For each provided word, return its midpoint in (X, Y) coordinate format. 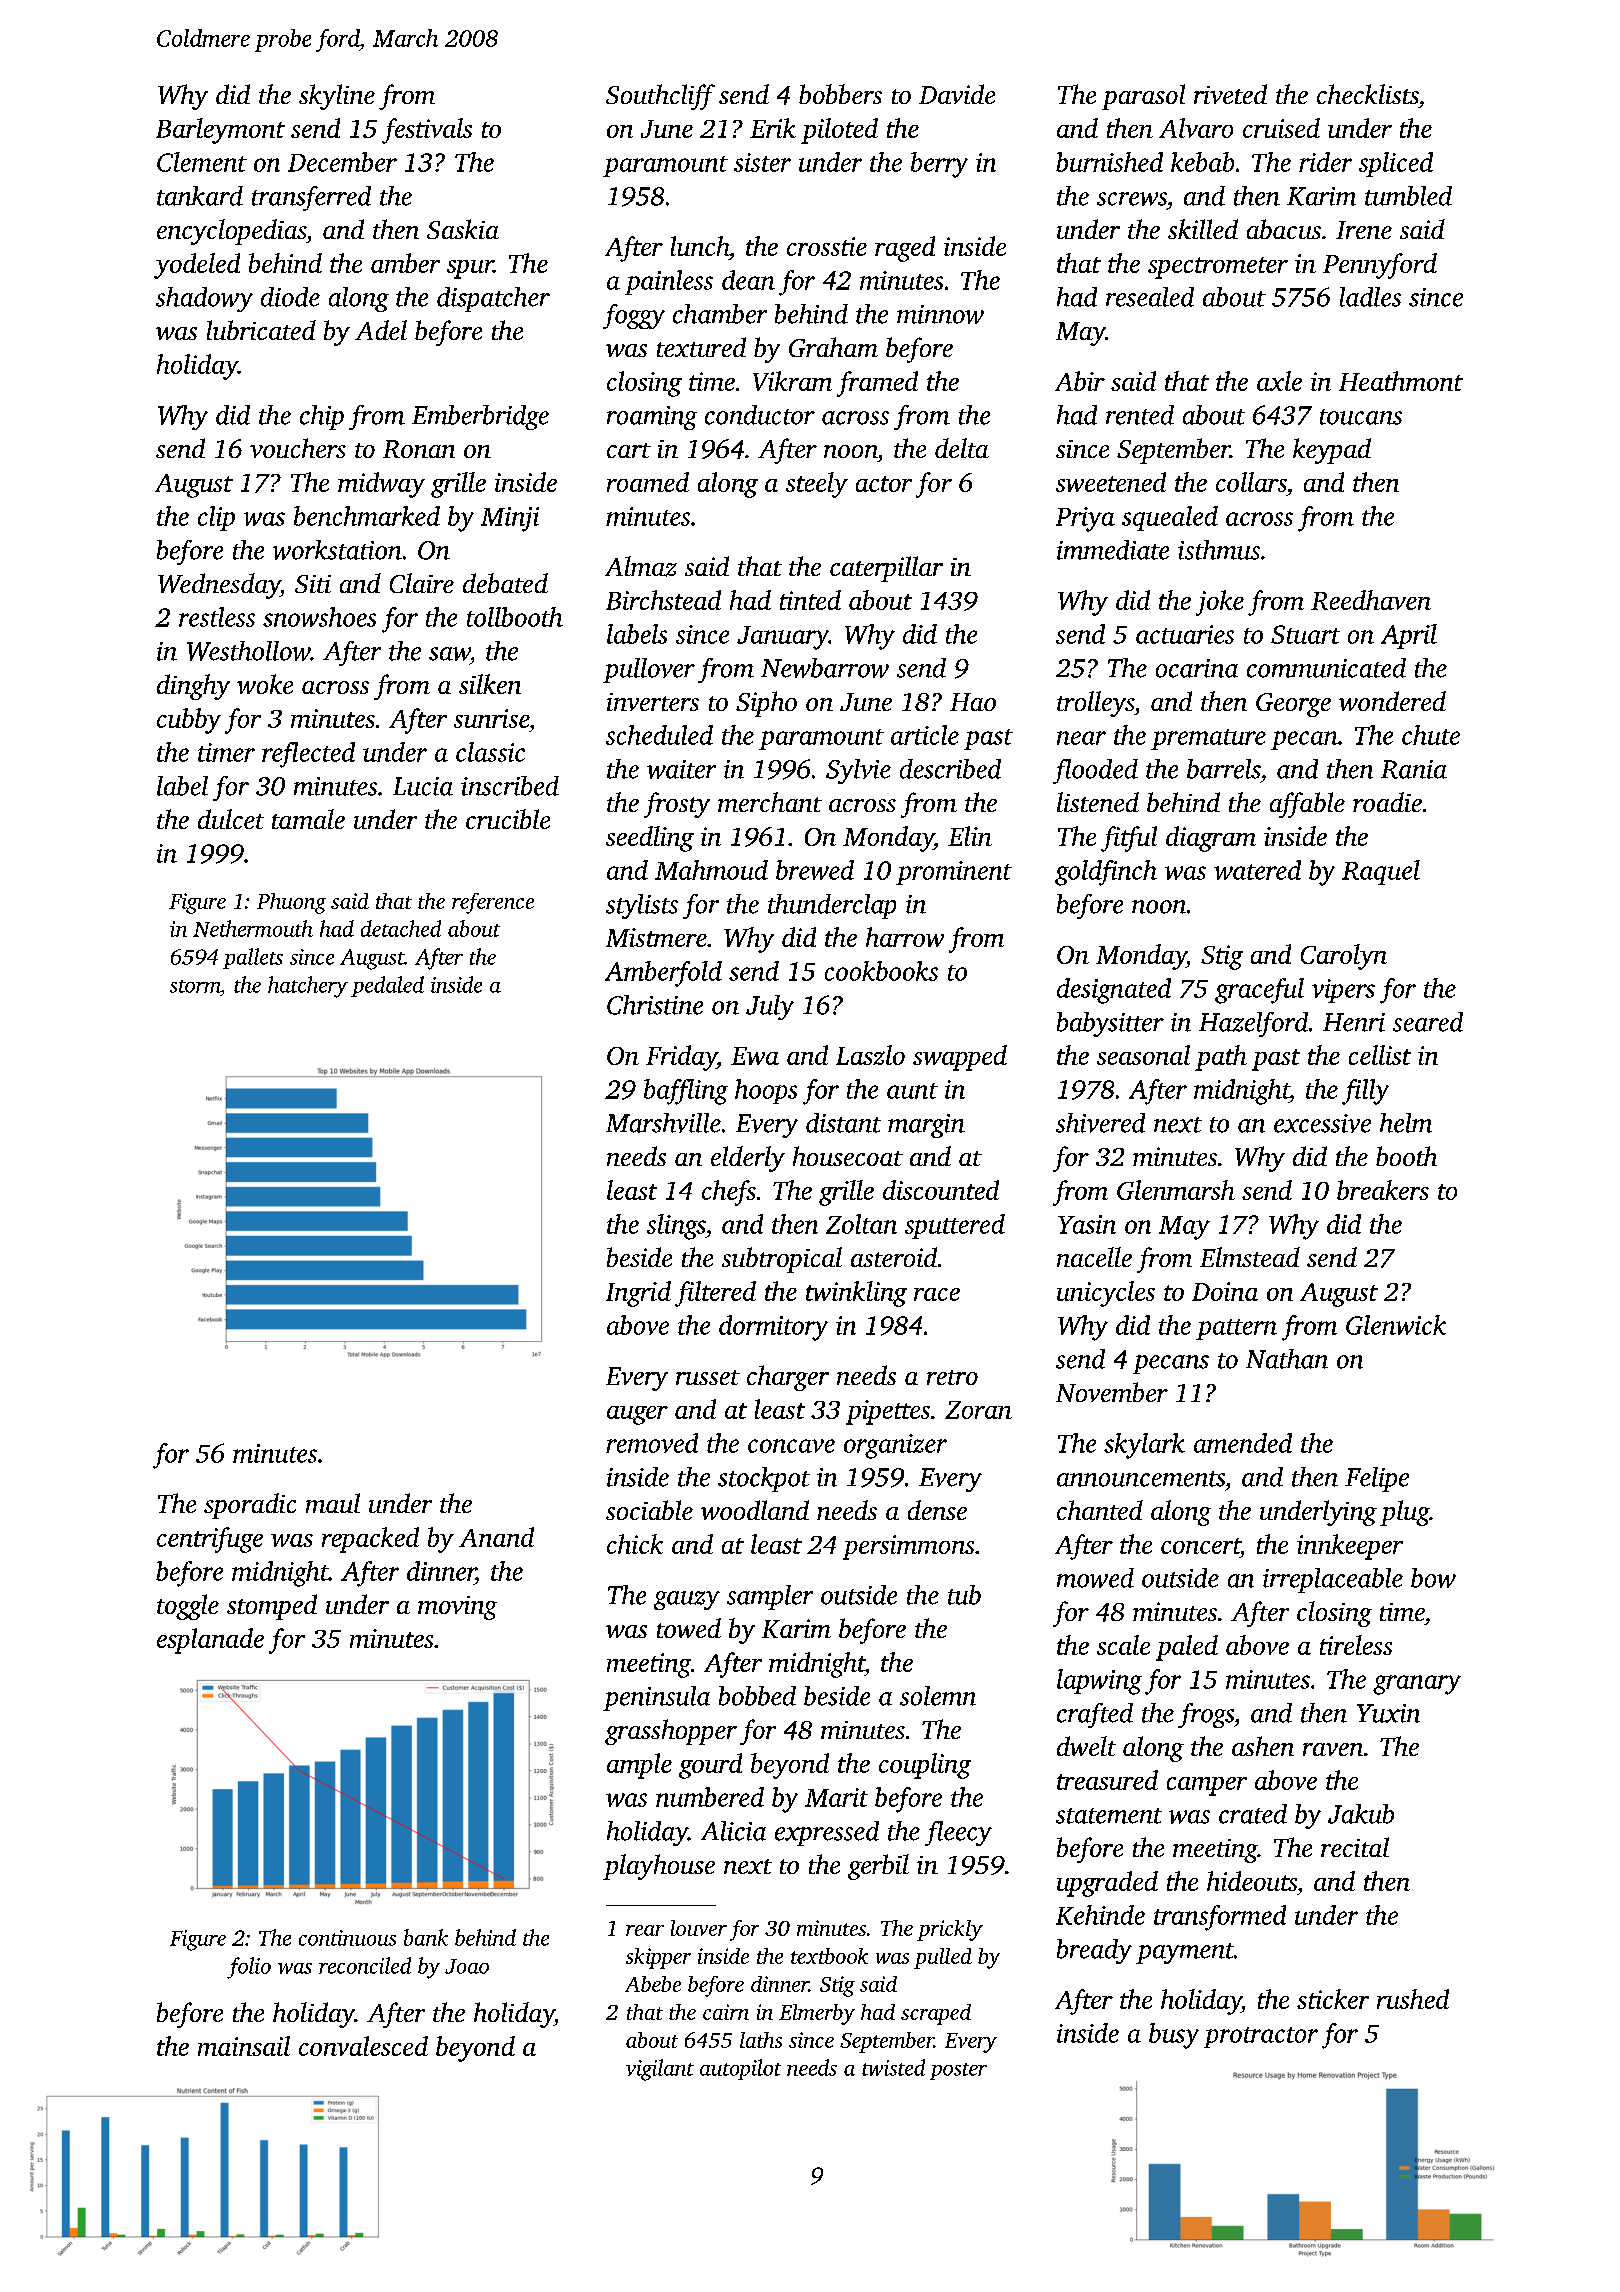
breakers (1383, 1190)
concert (1200, 1546)
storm (195, 986)
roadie (1387, 802)
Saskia (463, 229)
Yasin (1087, 1224)
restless (217, 617)
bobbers (840, 94)
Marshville (663, 1123)
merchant (770, 802)
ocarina (1197, 668)
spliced (1396, 164)
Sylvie (858, 771)
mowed (1095, 1578)
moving (457, 1608)
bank (426, 1937)
